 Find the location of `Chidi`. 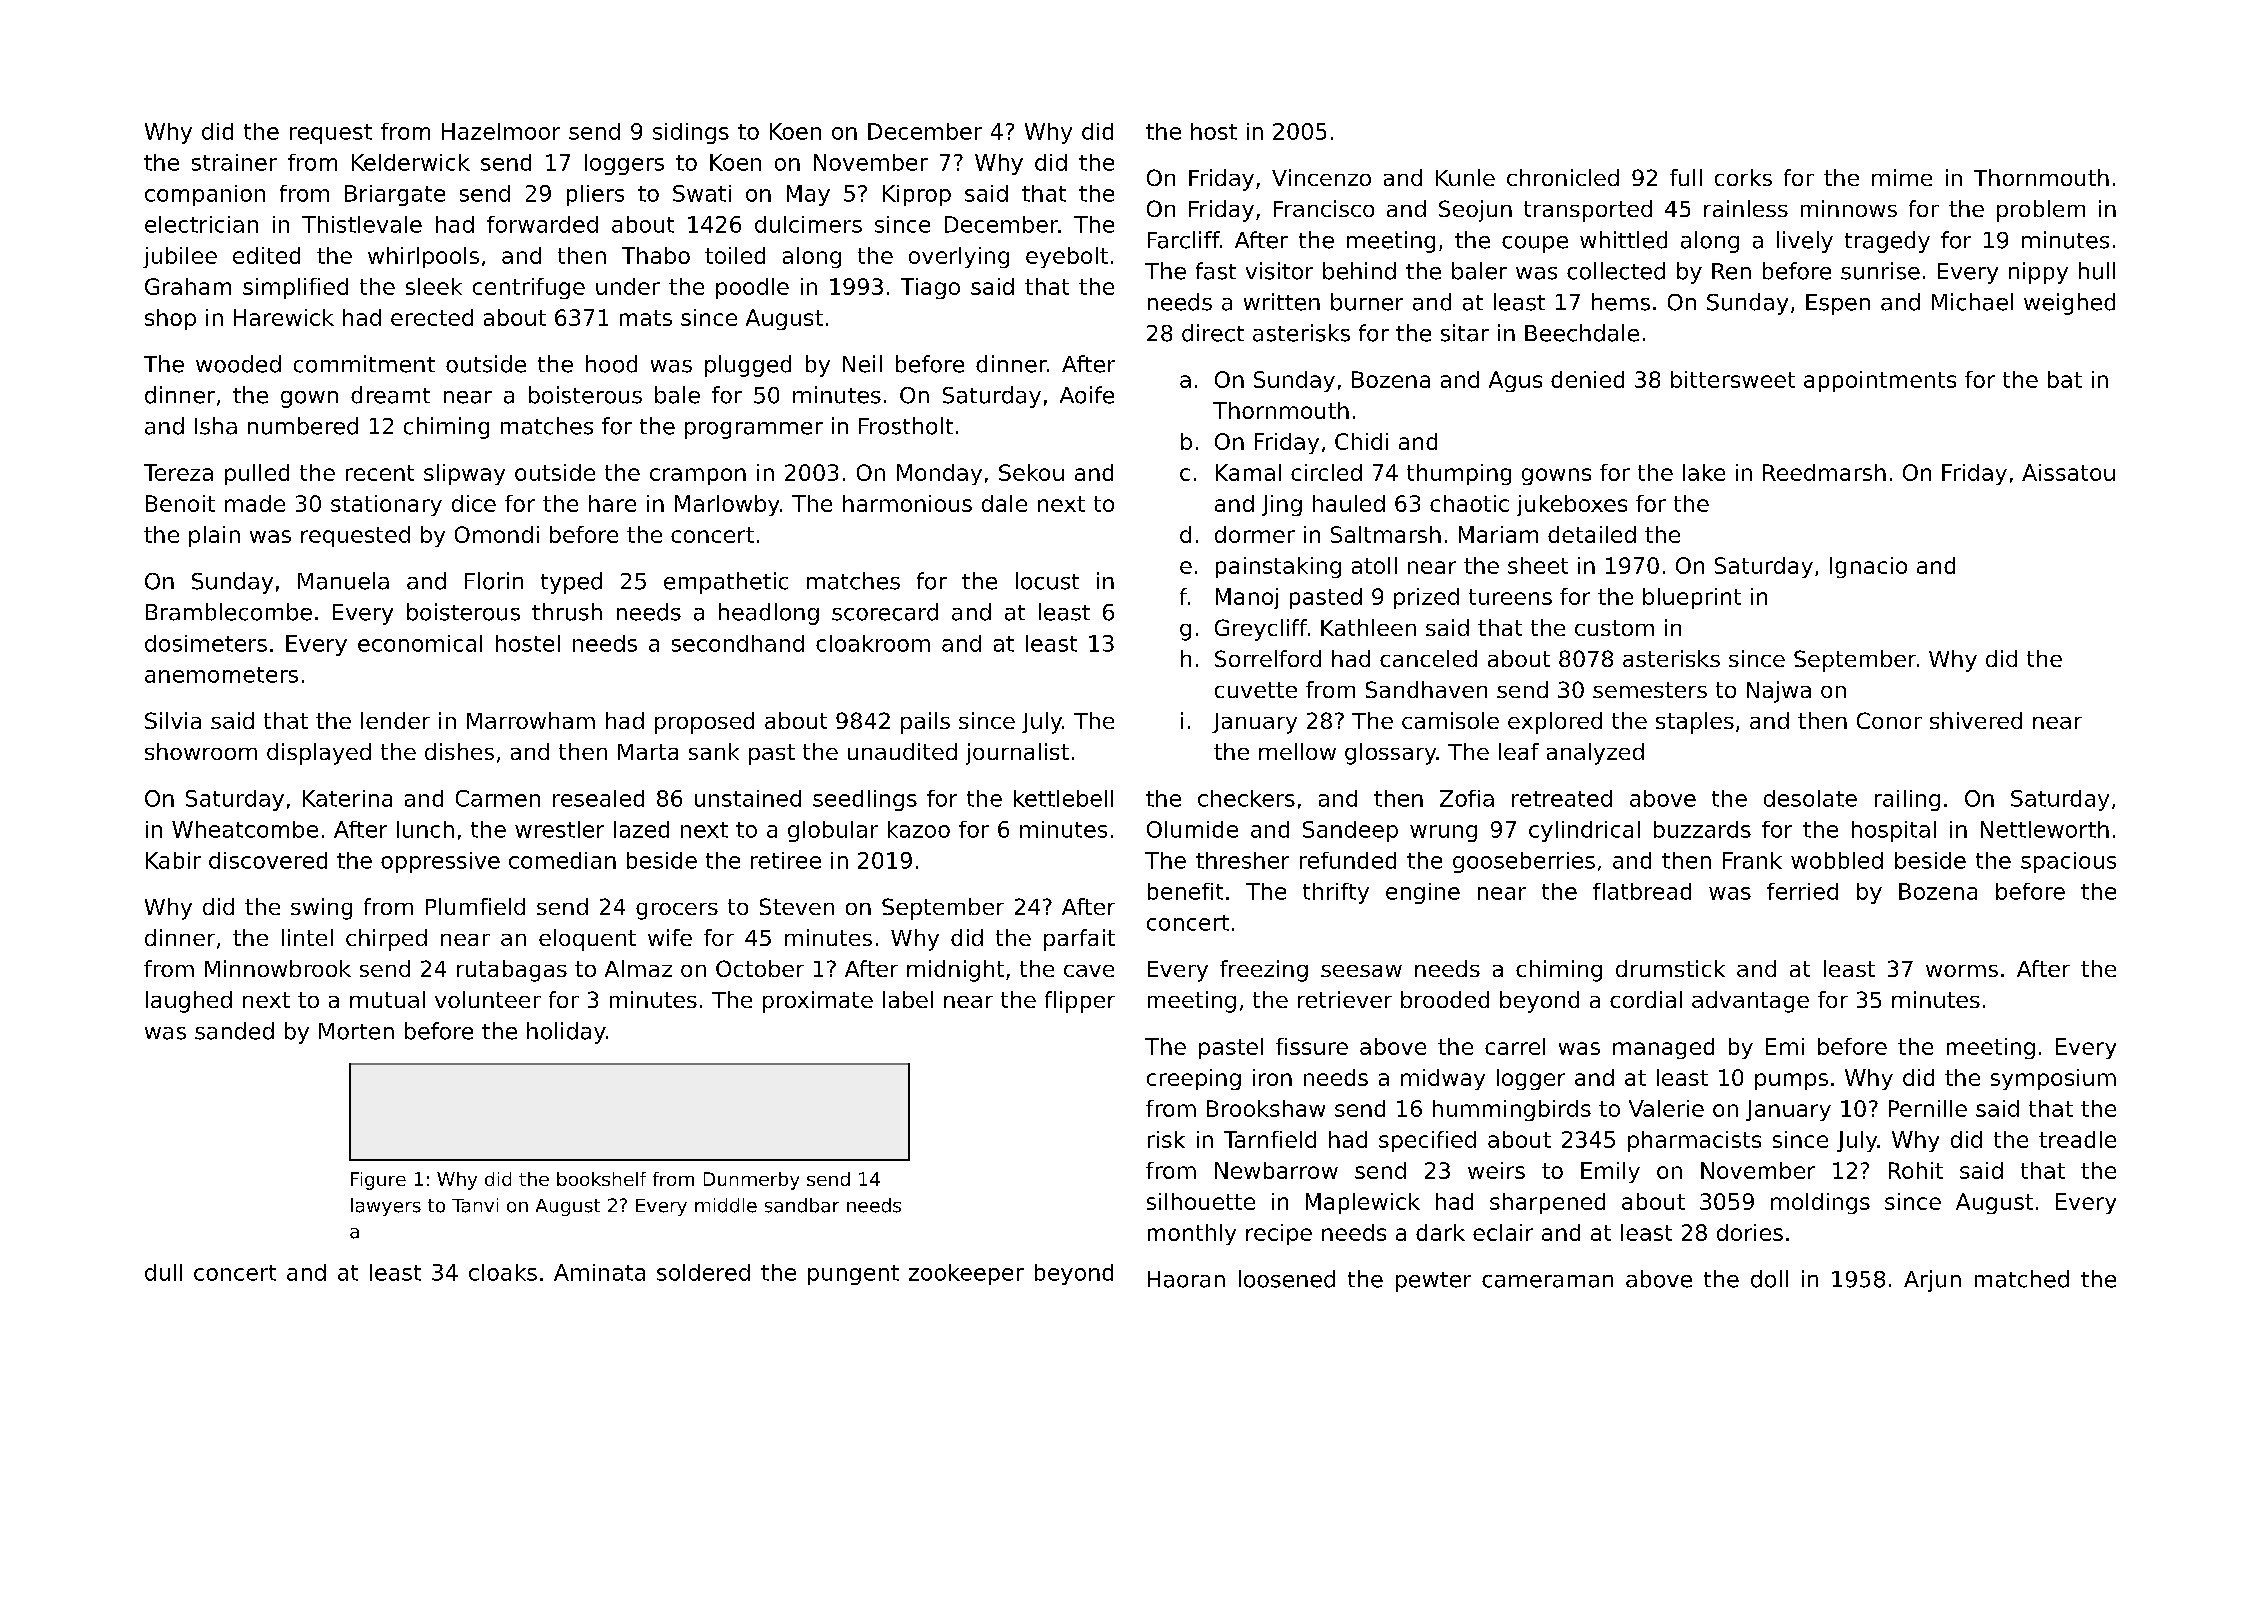

Chidi is located at coordinates (1361, 441).
